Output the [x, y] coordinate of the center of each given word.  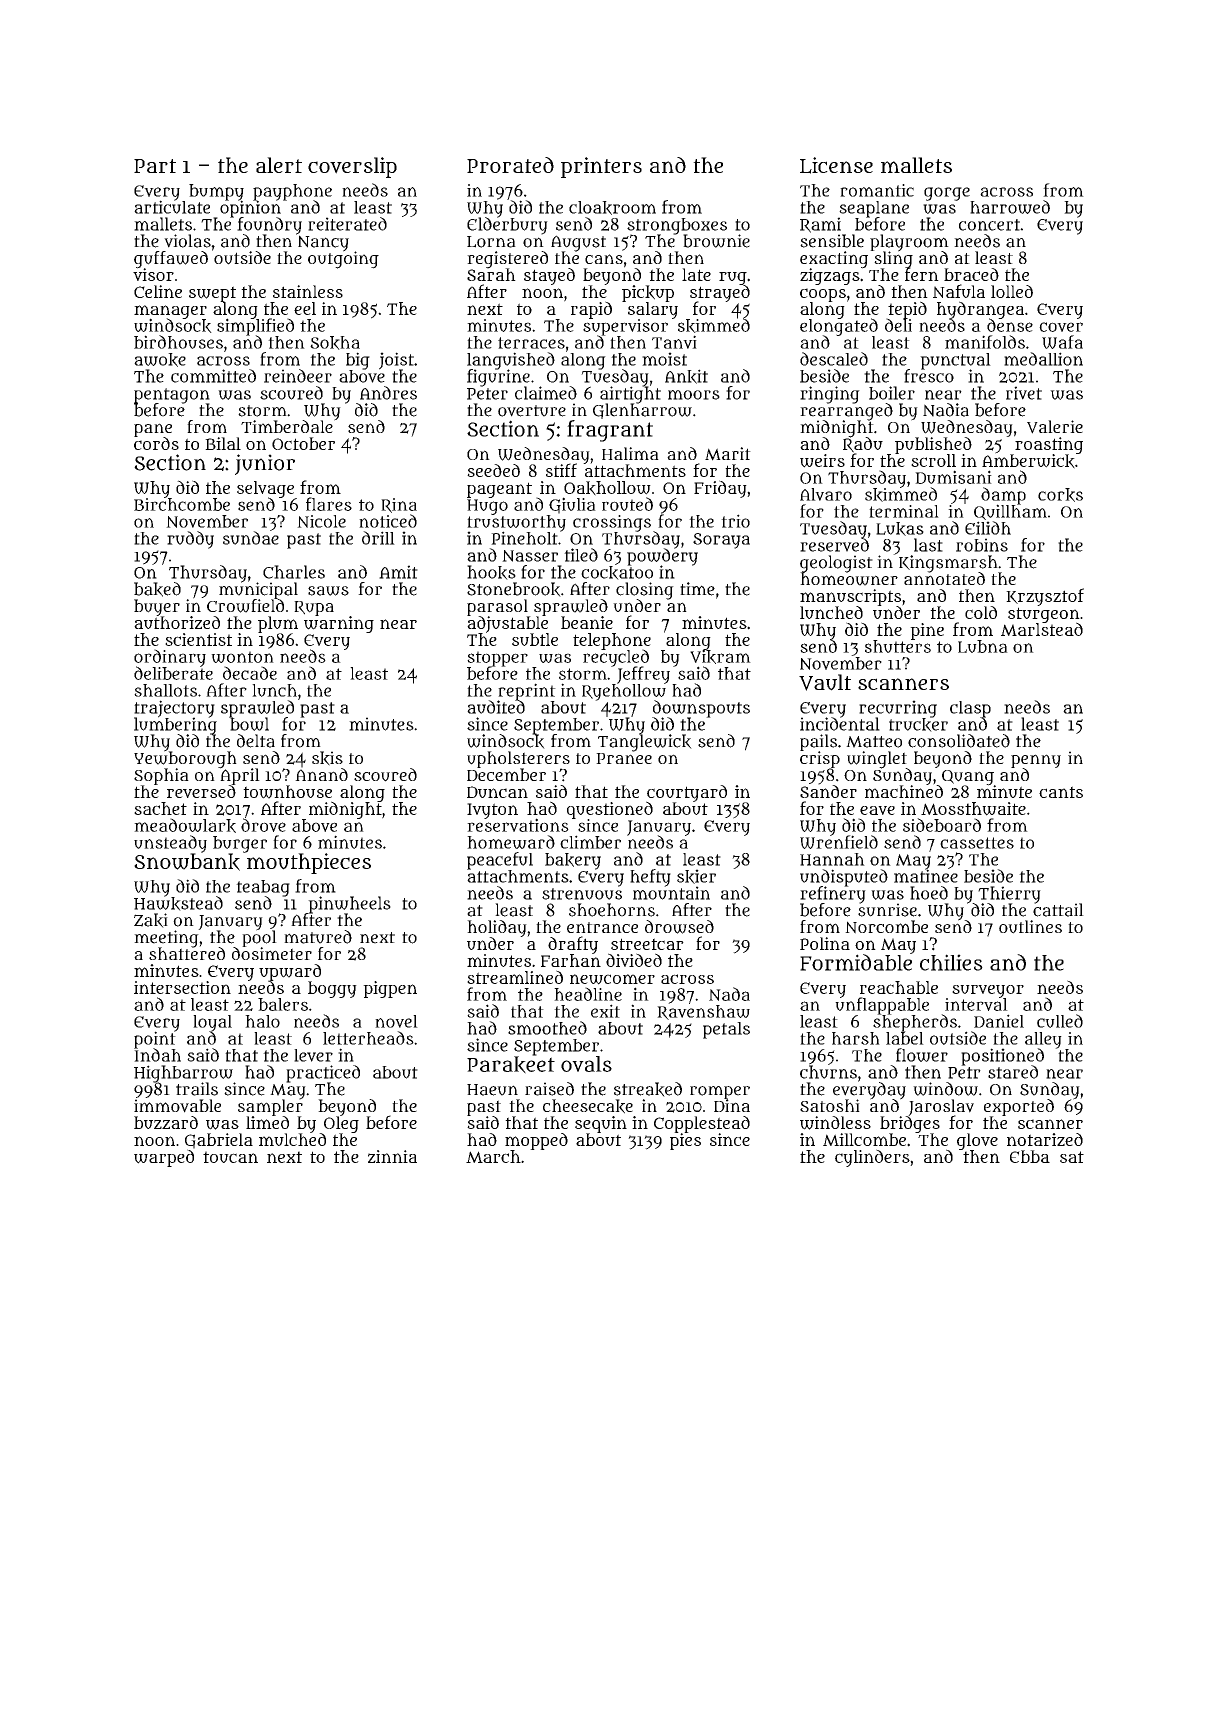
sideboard [942, 825]
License [836, 165]
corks [1060, 495]
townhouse [287, 792]
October [303, 443]
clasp [970, 709]
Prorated [510, 165]
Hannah [832, 859]
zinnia [392, 1156]
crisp [820, 759]
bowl [249, 724]
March [493, 1156]
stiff [561, 470]
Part [155, 166]
